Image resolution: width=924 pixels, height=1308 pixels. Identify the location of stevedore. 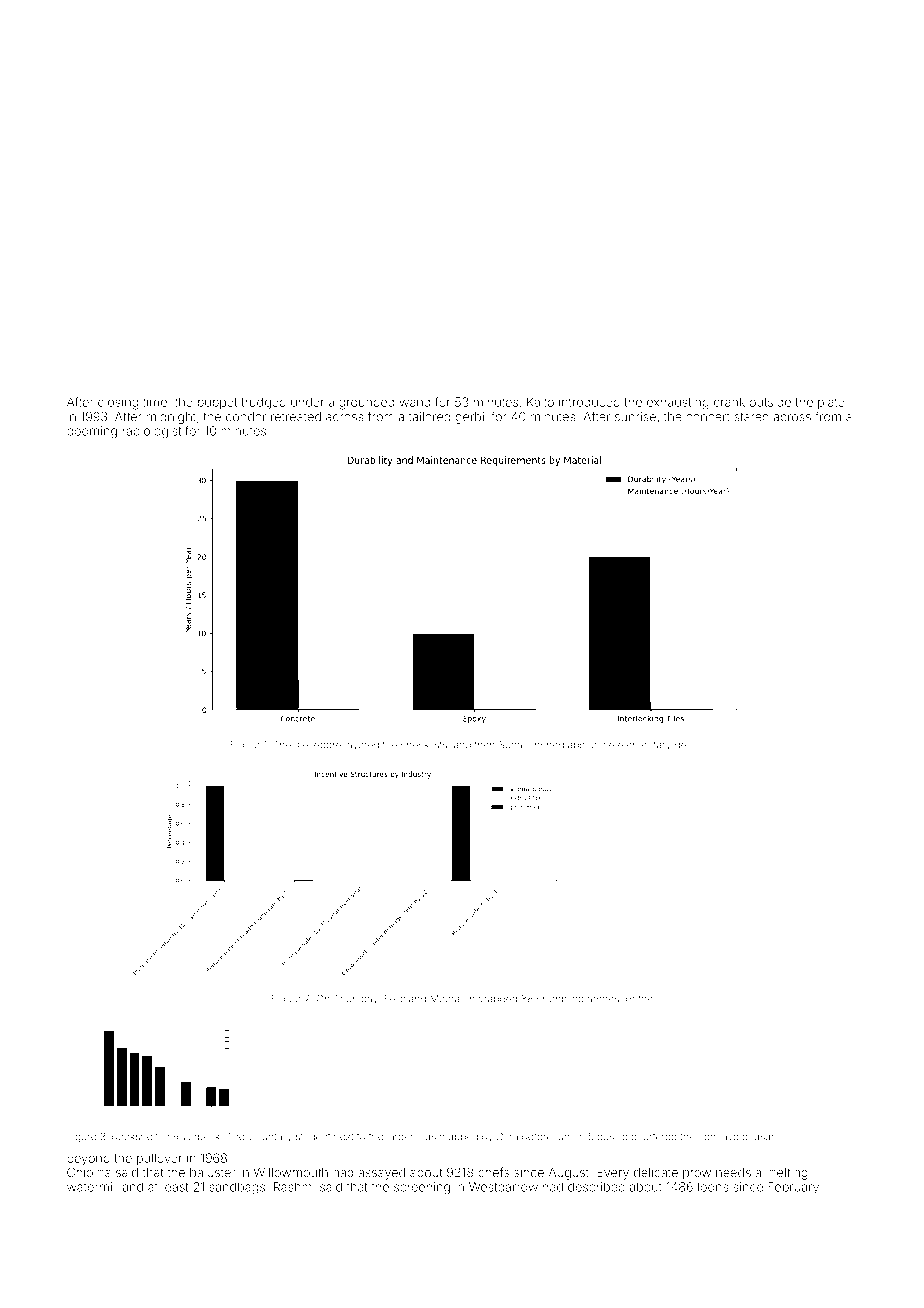
(318, 745).
